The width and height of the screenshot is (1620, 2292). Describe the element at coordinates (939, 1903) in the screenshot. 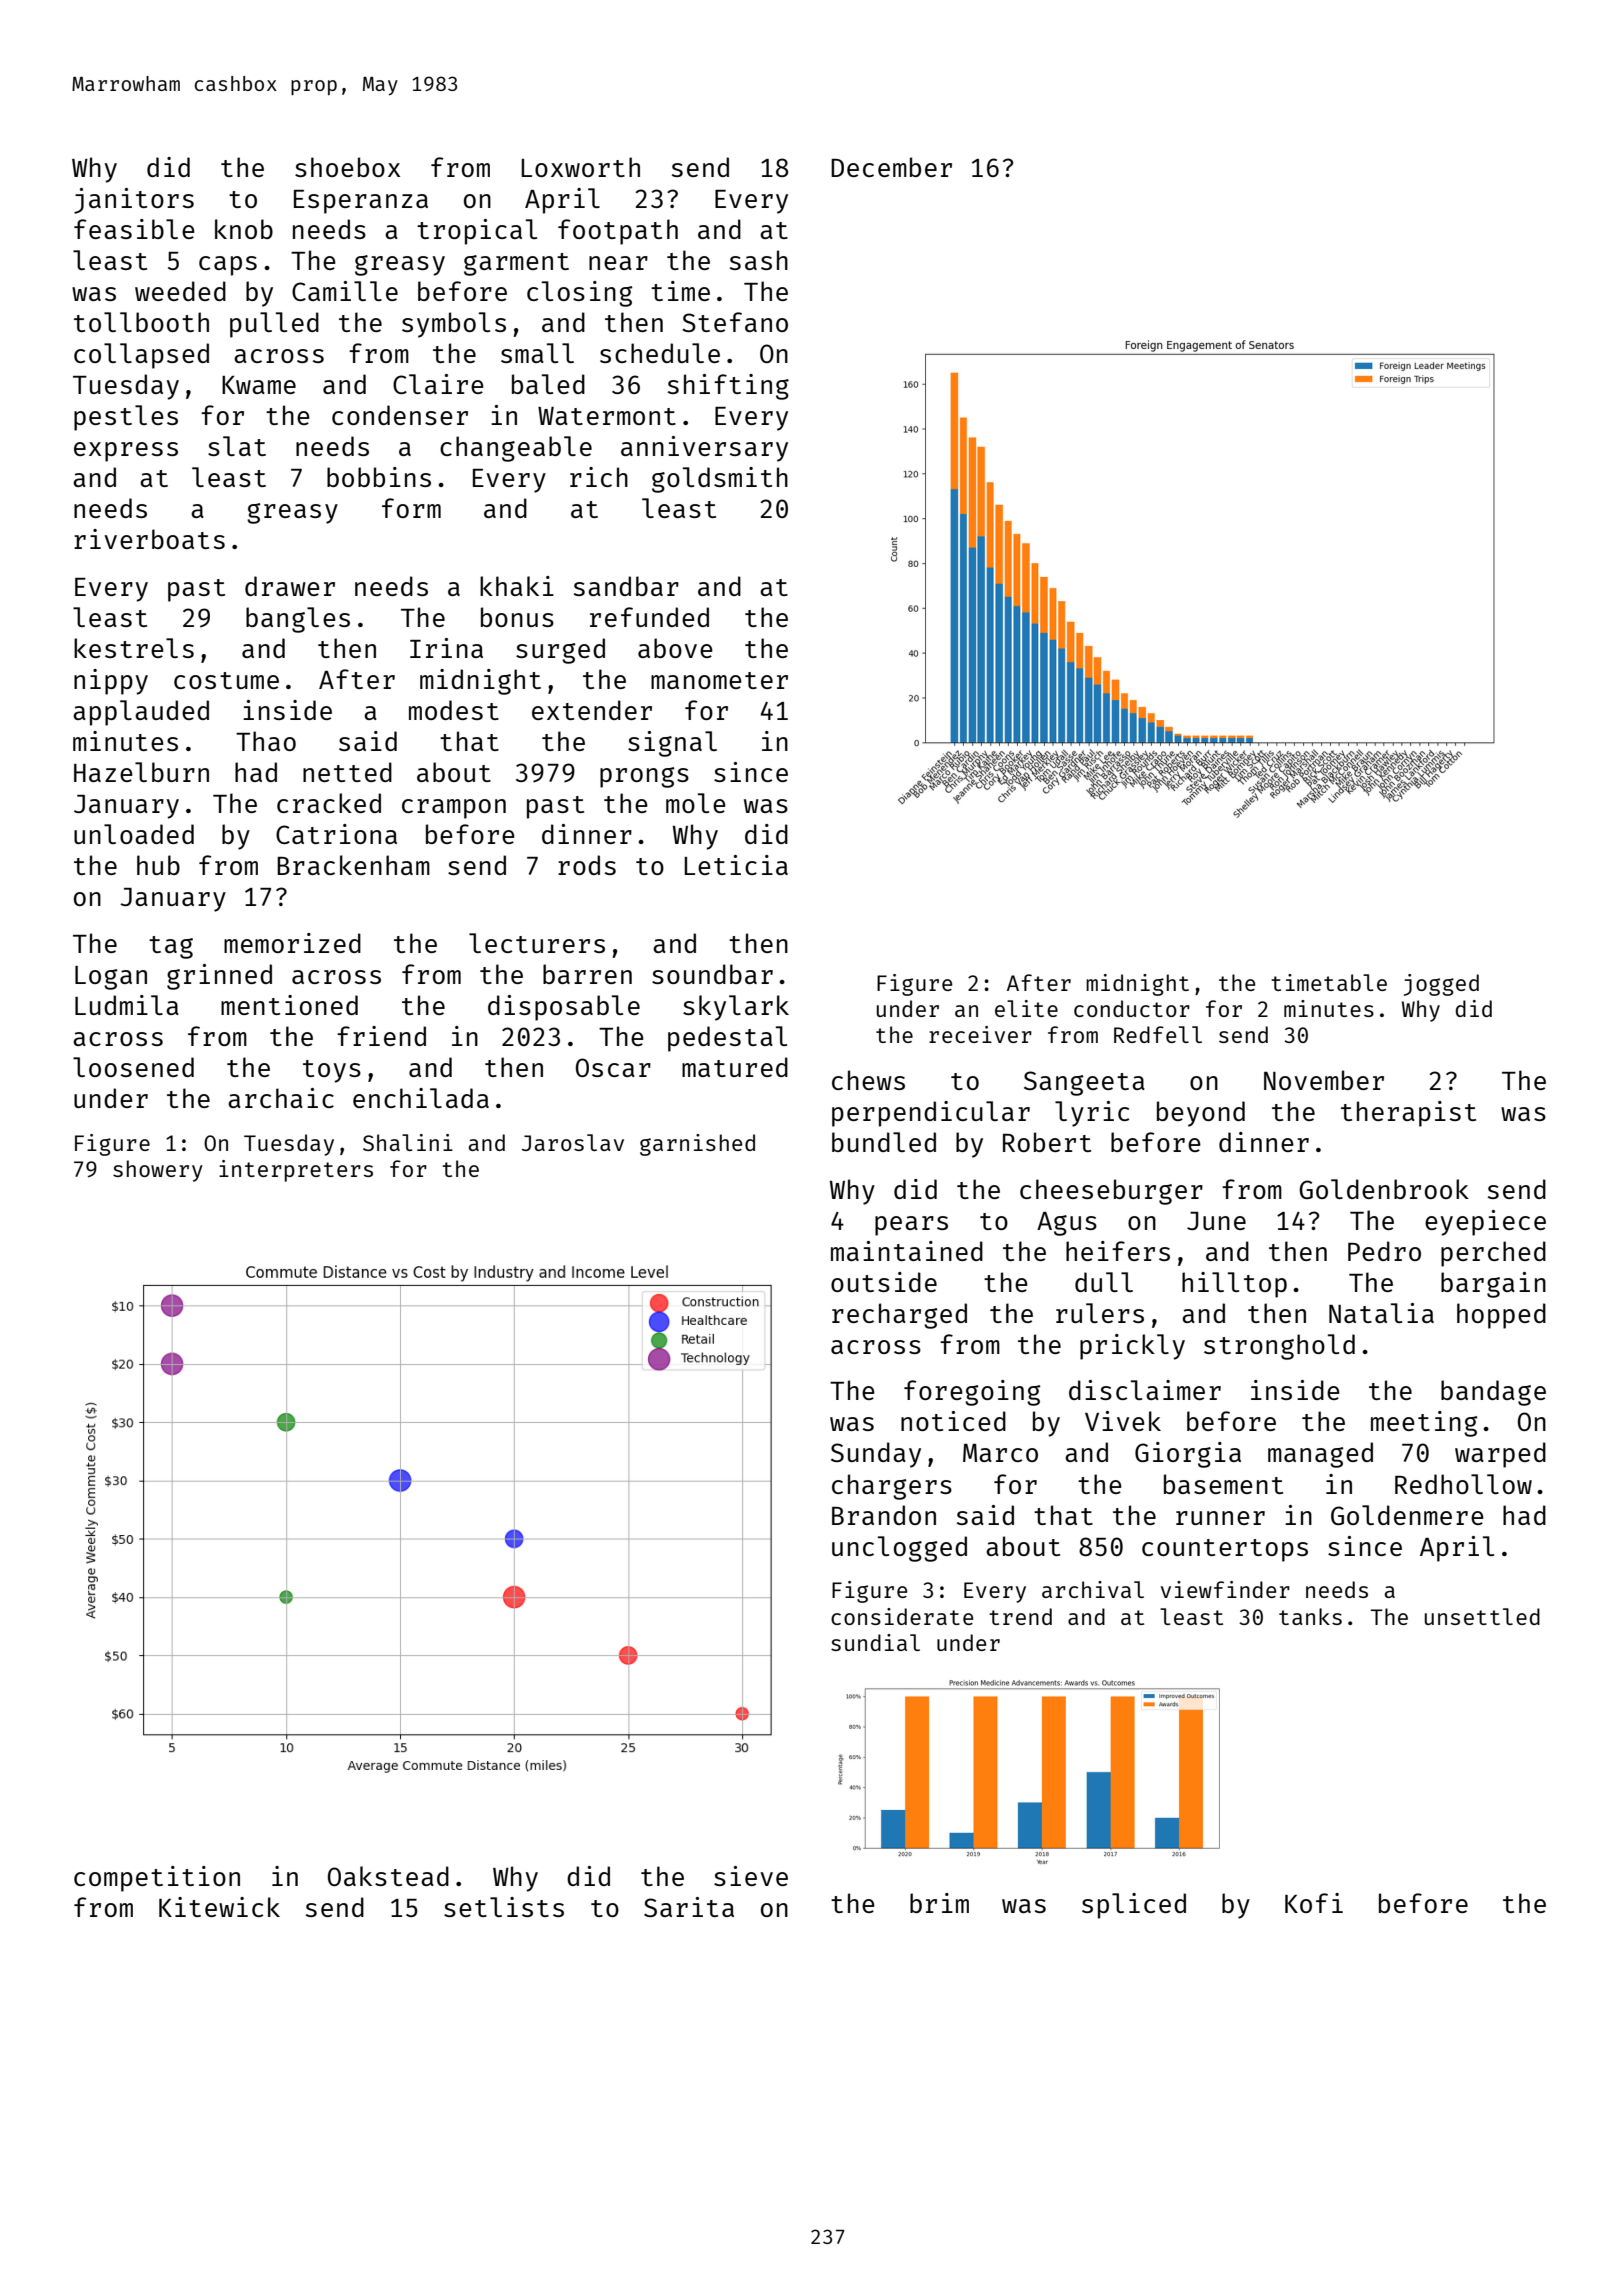

I see `brim` at that location.
